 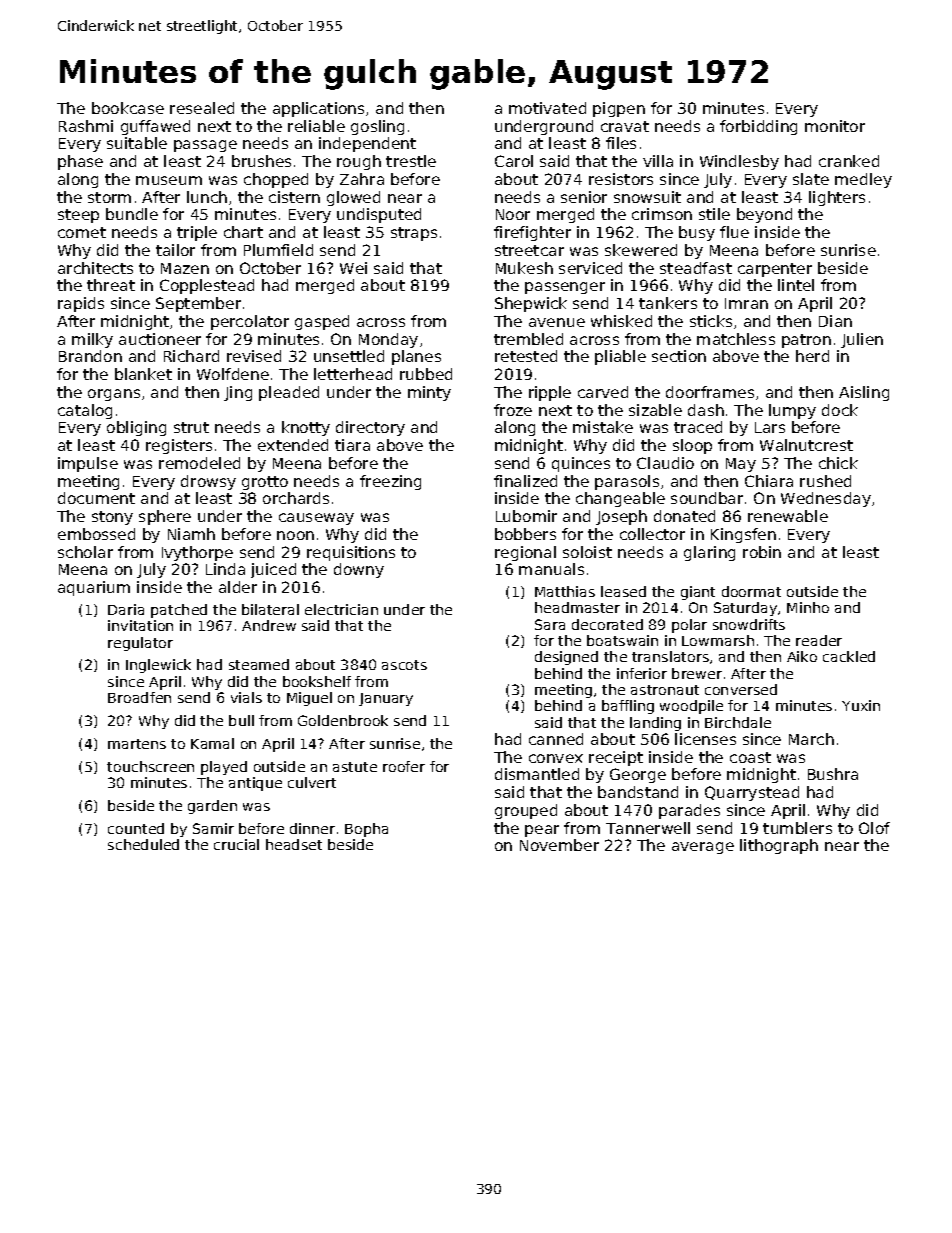 What do you see at coordinates (294, 844) in the screenshot?
I see `headset` at bounding box center [294, 844].
